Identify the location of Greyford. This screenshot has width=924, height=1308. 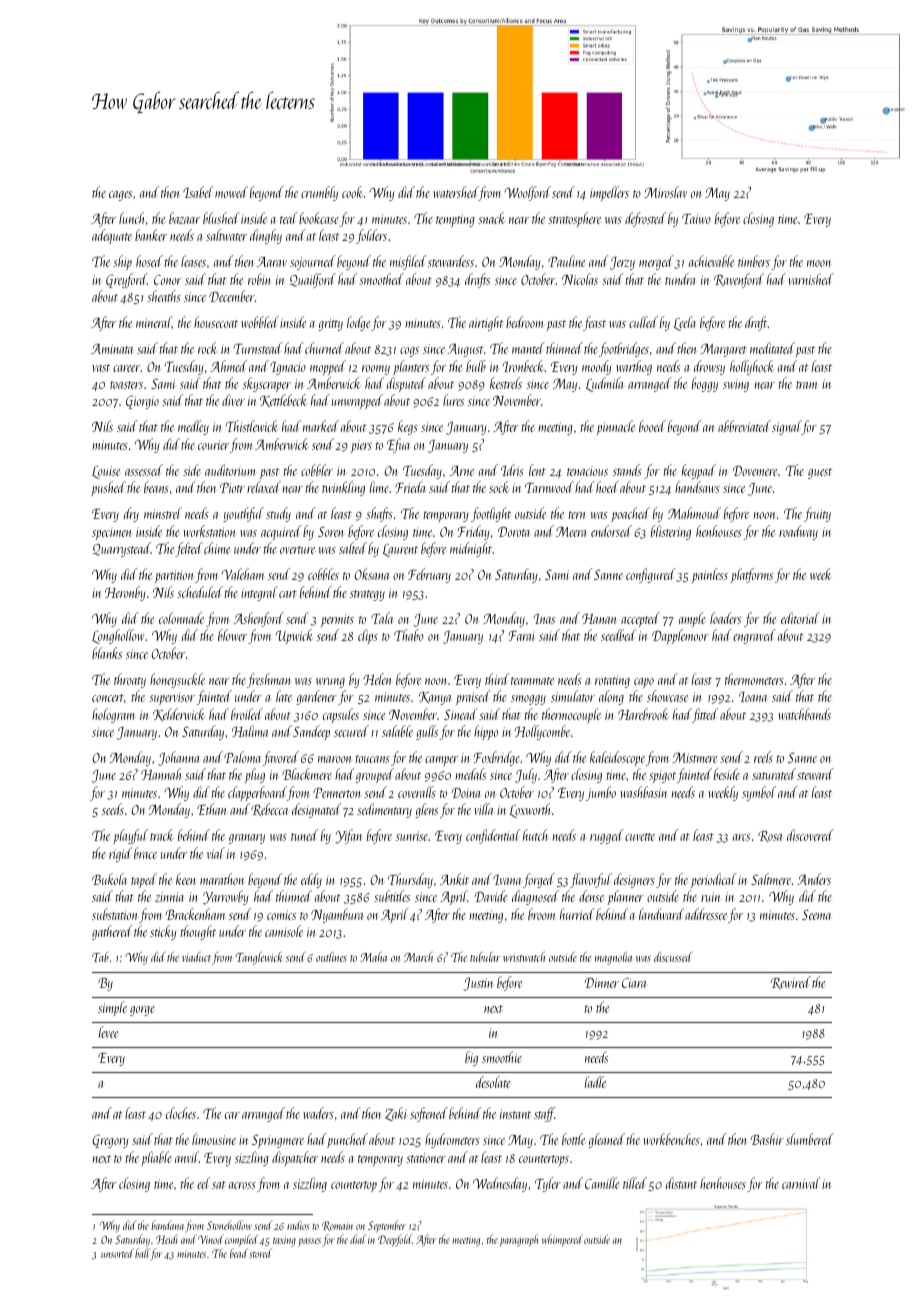
(126, 280).
